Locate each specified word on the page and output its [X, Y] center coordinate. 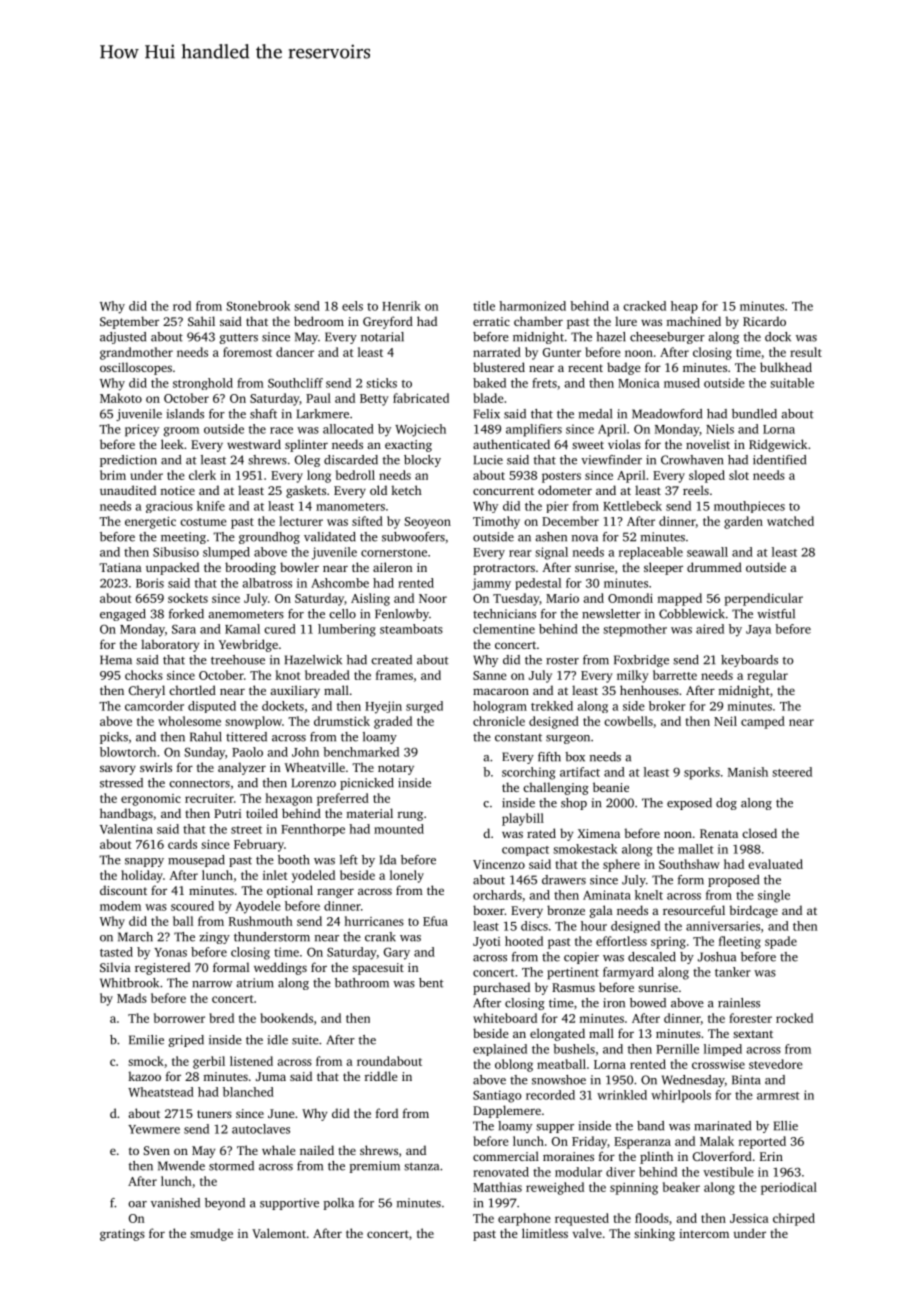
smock [146, 1061]
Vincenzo [499, 864]
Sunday [204, 753]
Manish [748, 772]
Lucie [488, 460]
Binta [746, 1080]
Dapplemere [507, 1111]
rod [182, 306]
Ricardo [764, 321]
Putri [227, 813]
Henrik [401, 306]
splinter [306, 445]
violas [624, 444]
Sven [156, 1150]
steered [792, 772]
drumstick [342, 721]
